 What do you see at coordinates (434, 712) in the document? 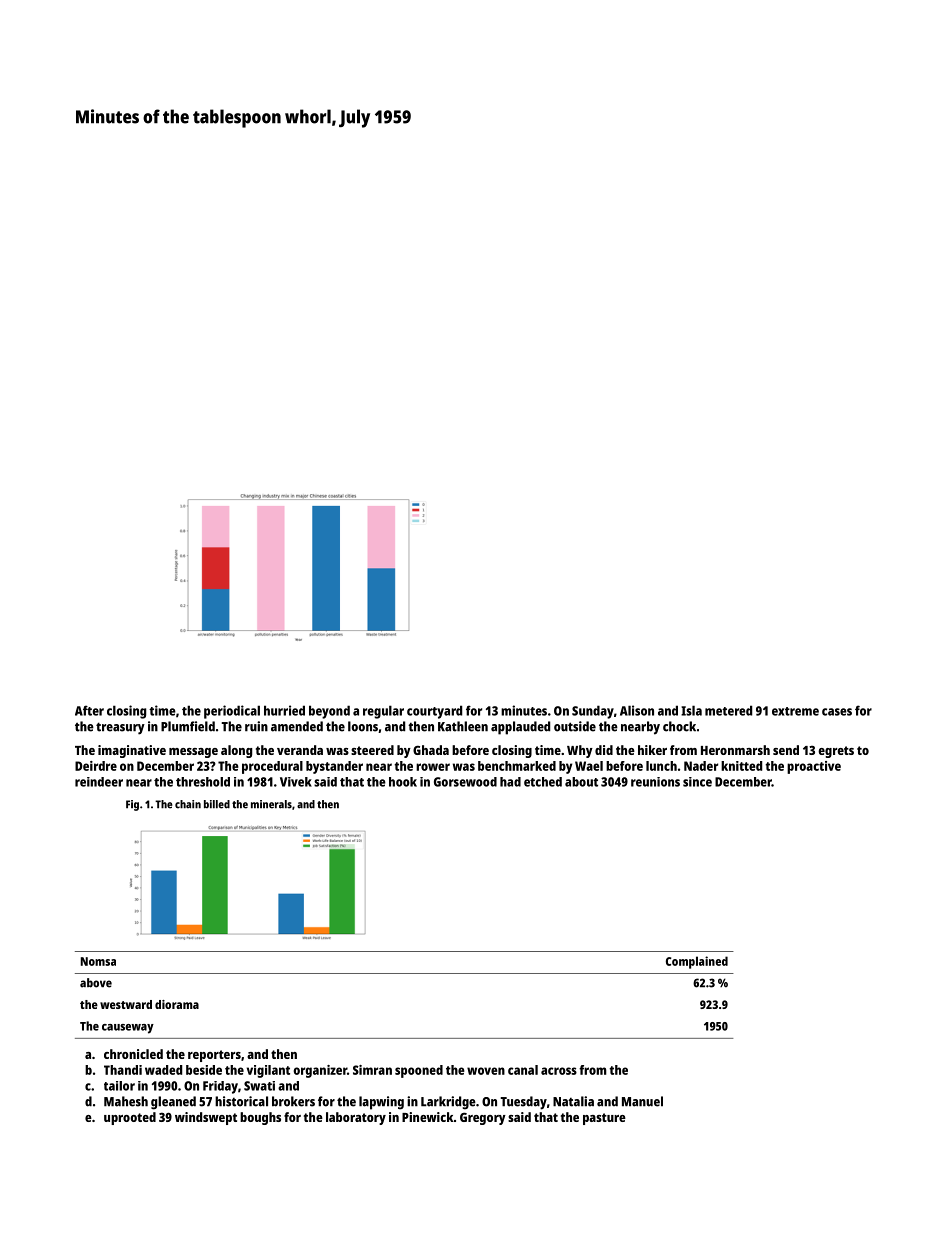
I see `courtyard` at bounding box center [434, 712].
